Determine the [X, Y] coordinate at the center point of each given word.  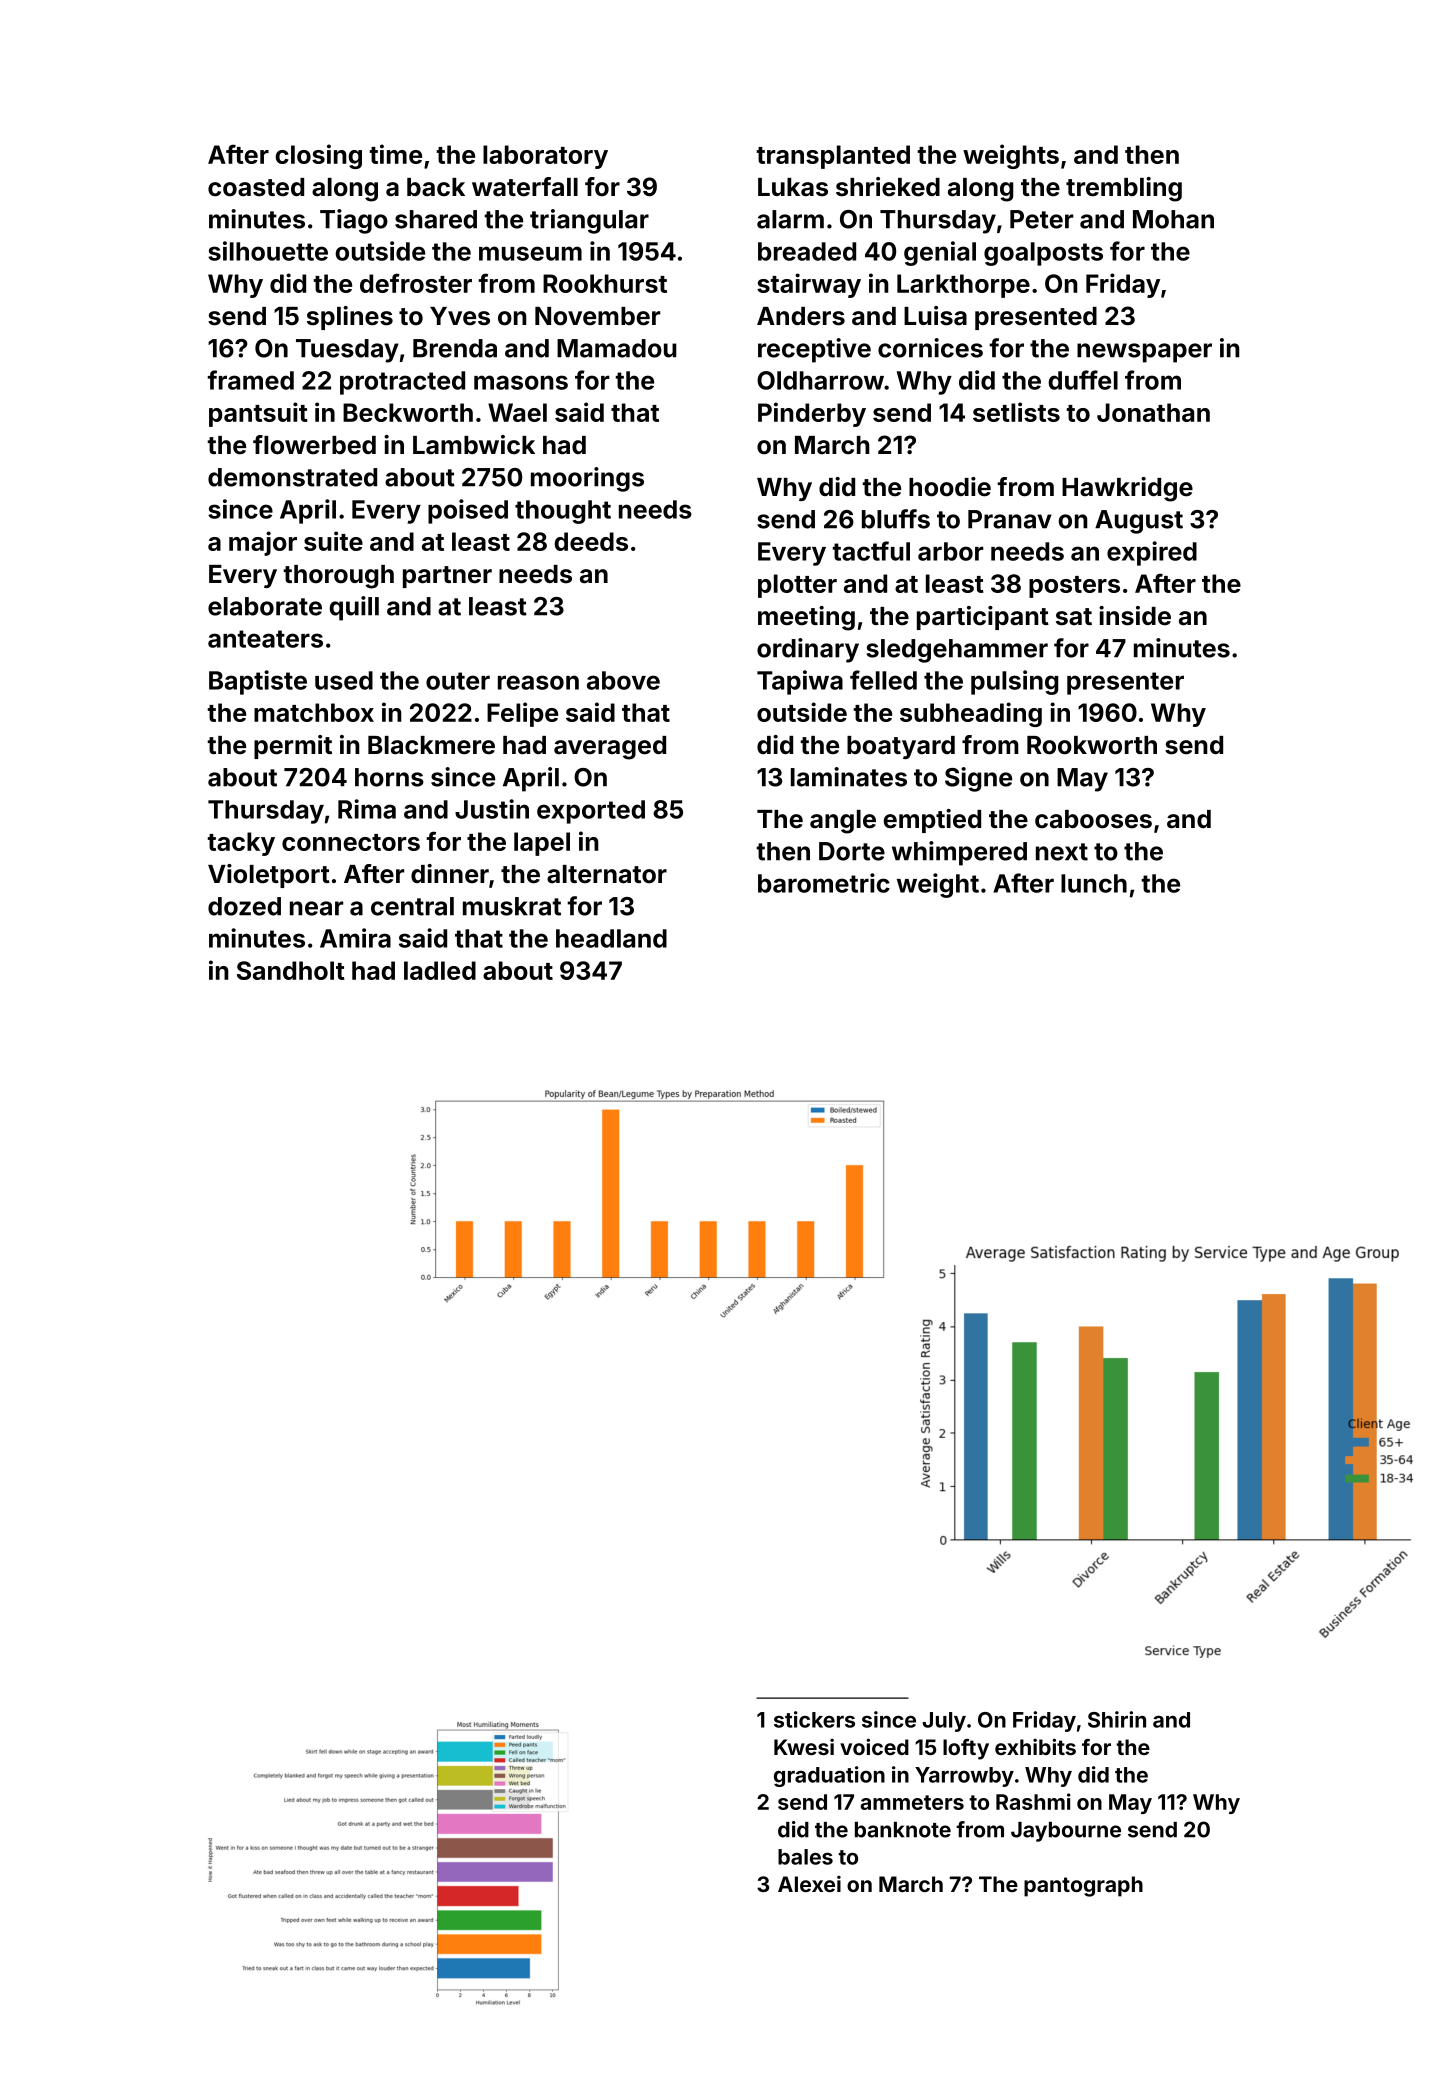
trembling [1124, 189]
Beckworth [408, 412]
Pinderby [812, 414]
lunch [1094, 883]
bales [805, 1857]
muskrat [512, 906]
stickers [814, 1719]
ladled [440, 970]
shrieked [888, 187]
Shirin [1117, 1719]
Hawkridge [1127, 489]
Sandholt [291, 970]
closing [319, 156]
